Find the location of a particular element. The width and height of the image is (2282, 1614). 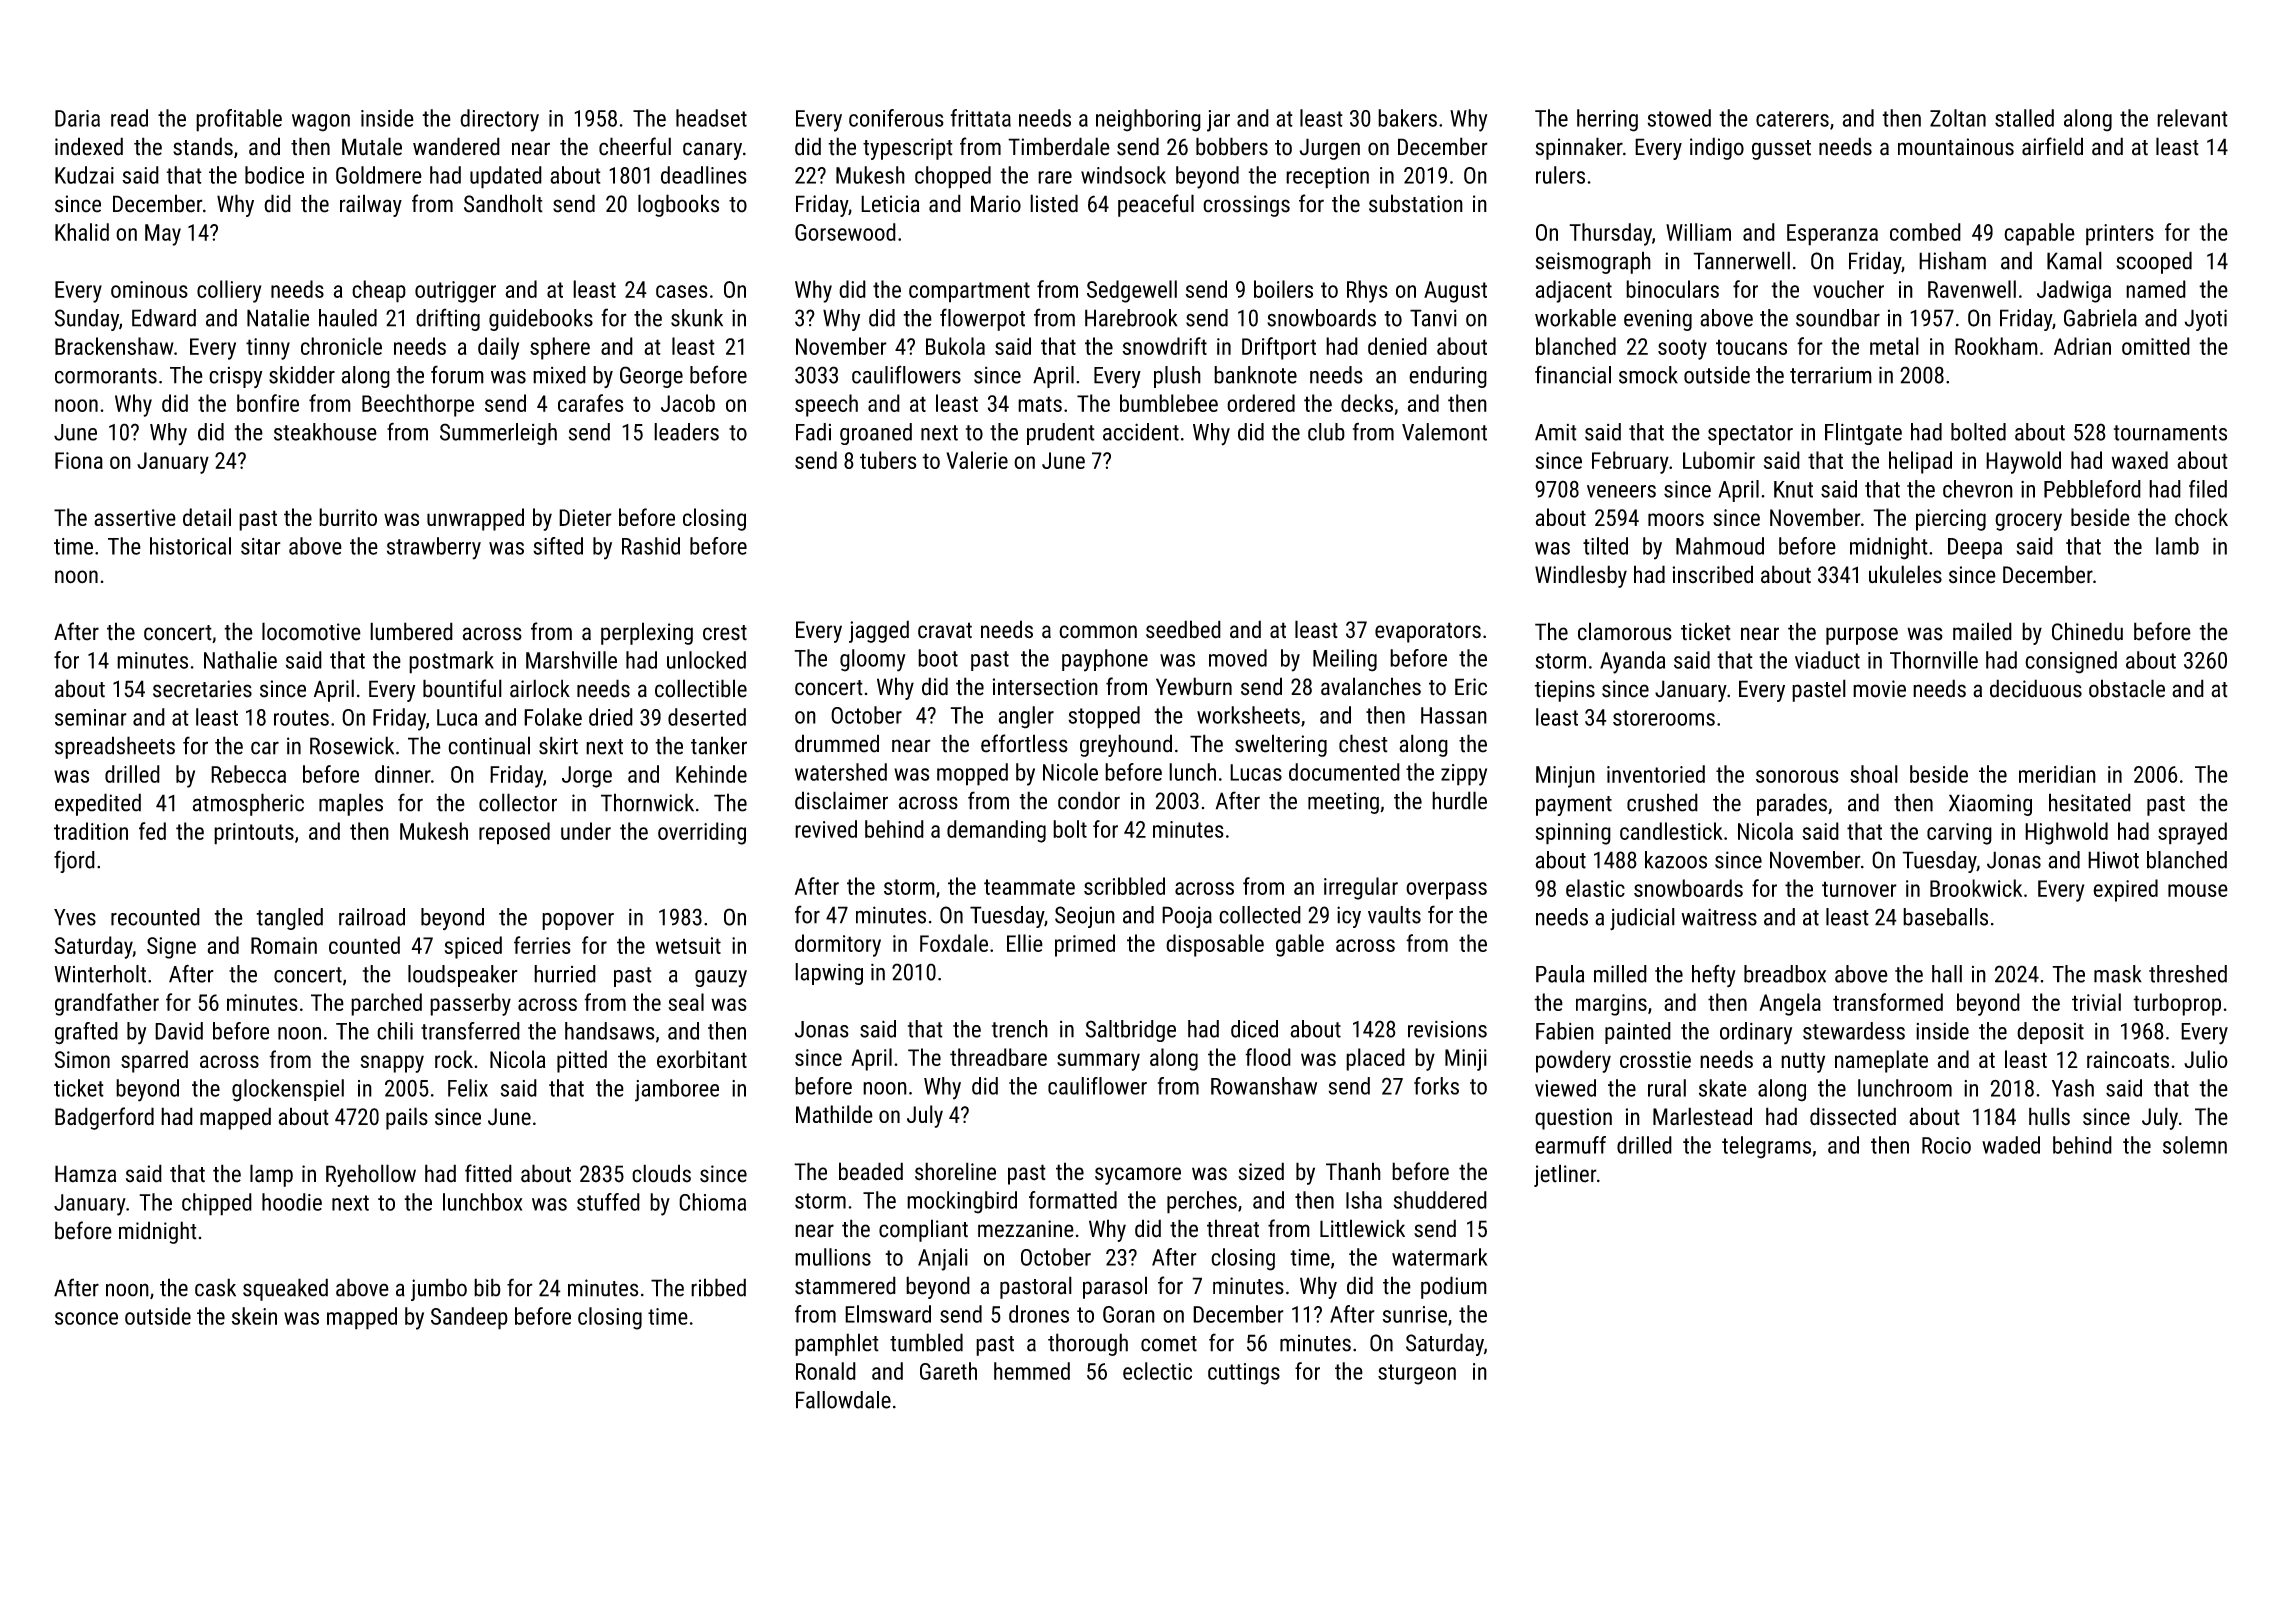

chipped is located at coordinates (217, 1204).
